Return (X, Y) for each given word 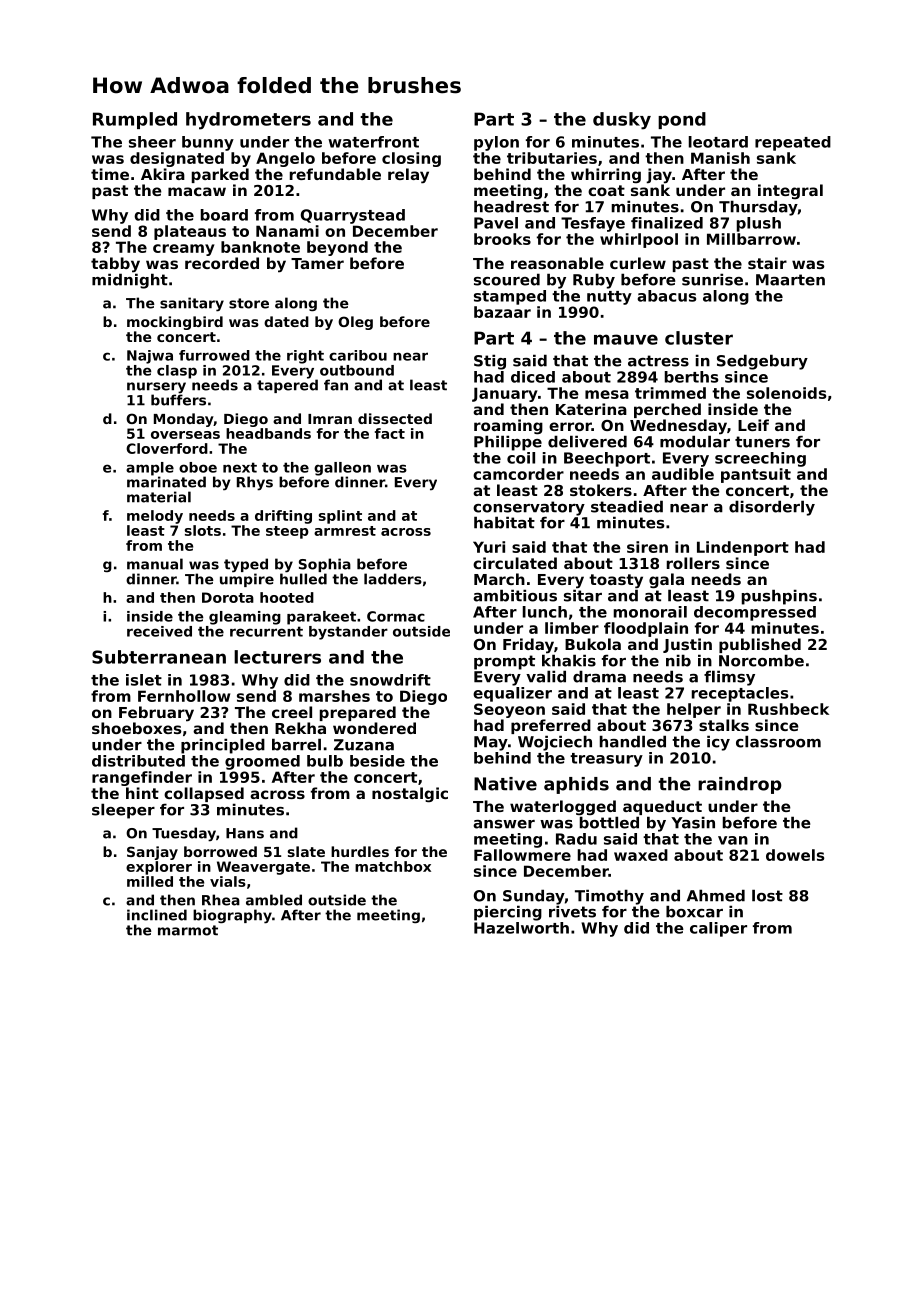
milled (150, 881)
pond (682, 120)
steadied (627, 506)
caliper (718, 929)
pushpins (779, 597)
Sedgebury (762, 362)
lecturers (277, 657)
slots (203, 530)
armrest (345, 531)
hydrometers (248, 121)
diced (533, 377)
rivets (572, 911)
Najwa (150, 357)
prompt (504, 662)
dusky (622, 121)
